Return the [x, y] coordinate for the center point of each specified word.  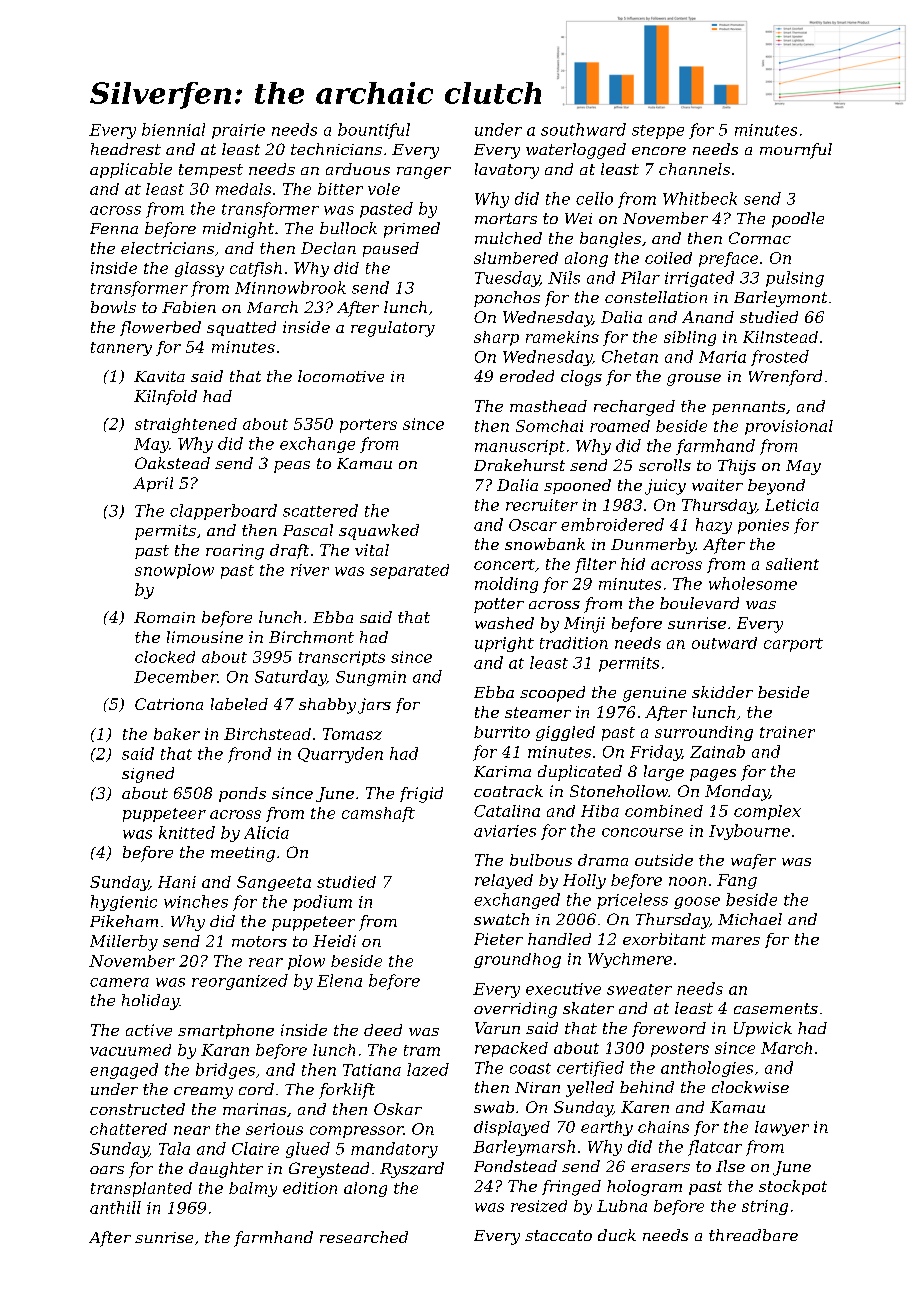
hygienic [124, 903]
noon [687, 881]
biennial [173, 129]
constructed [137, 1109]
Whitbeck [700, 198]
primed [412, 230]
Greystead [329, 1170]
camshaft [378, 814]
